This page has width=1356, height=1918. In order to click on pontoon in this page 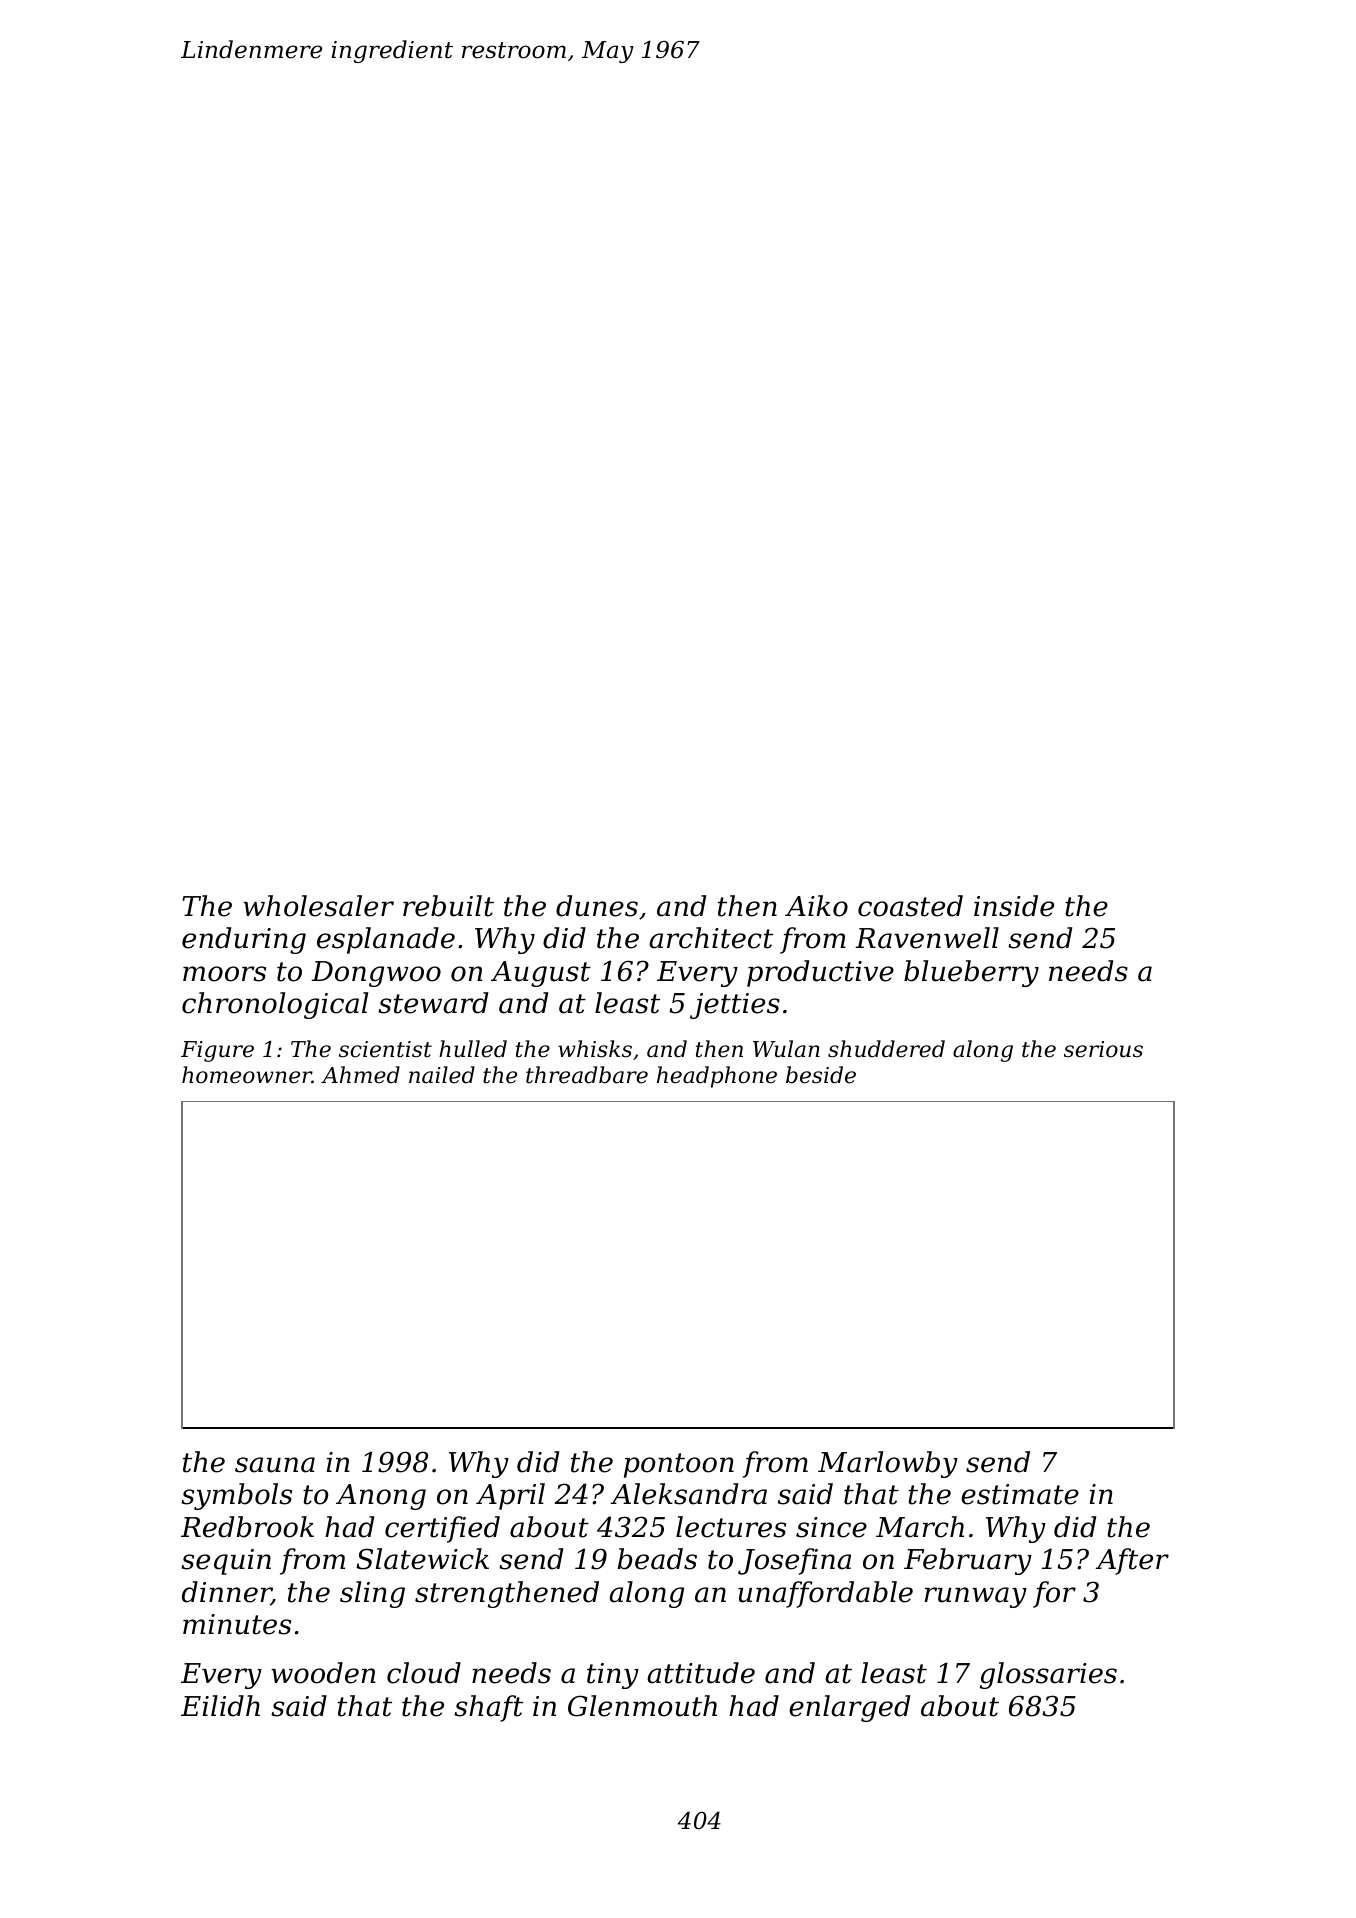, I will do `click(679, 1465)`.
